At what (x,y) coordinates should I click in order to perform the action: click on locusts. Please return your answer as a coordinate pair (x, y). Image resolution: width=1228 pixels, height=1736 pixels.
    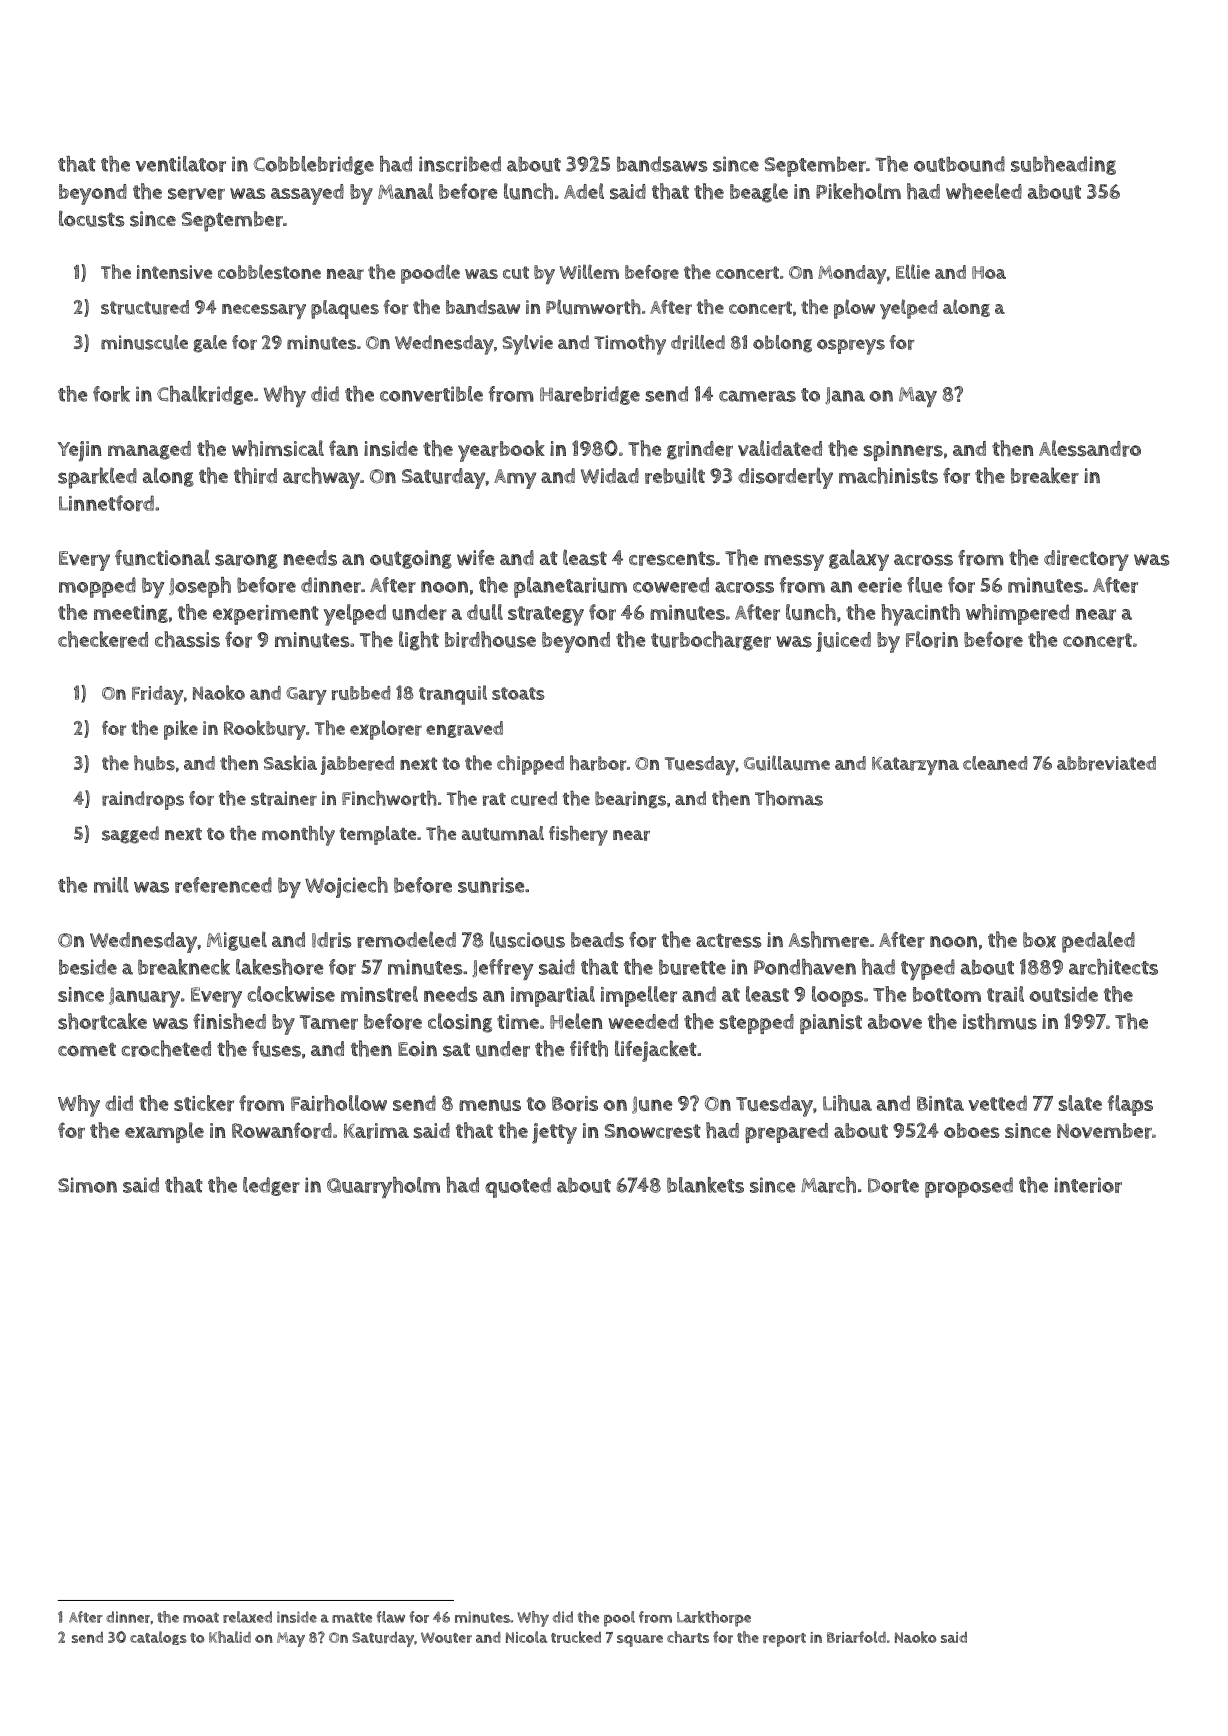
    Looking at the image, I should click on (92, 218).
